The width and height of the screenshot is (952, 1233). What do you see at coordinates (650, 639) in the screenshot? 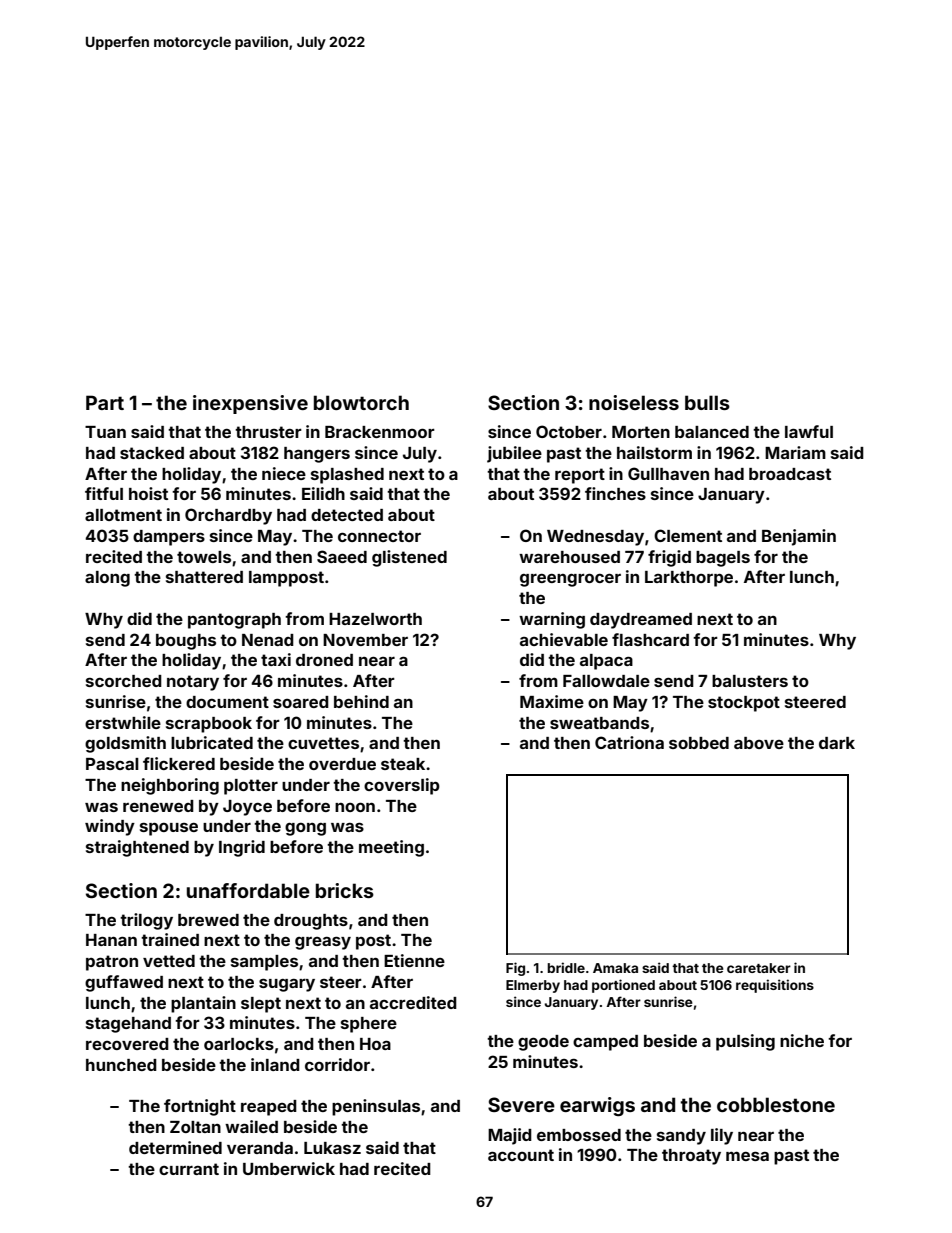
I see `flashcard` at bounding box center [650, 639].
